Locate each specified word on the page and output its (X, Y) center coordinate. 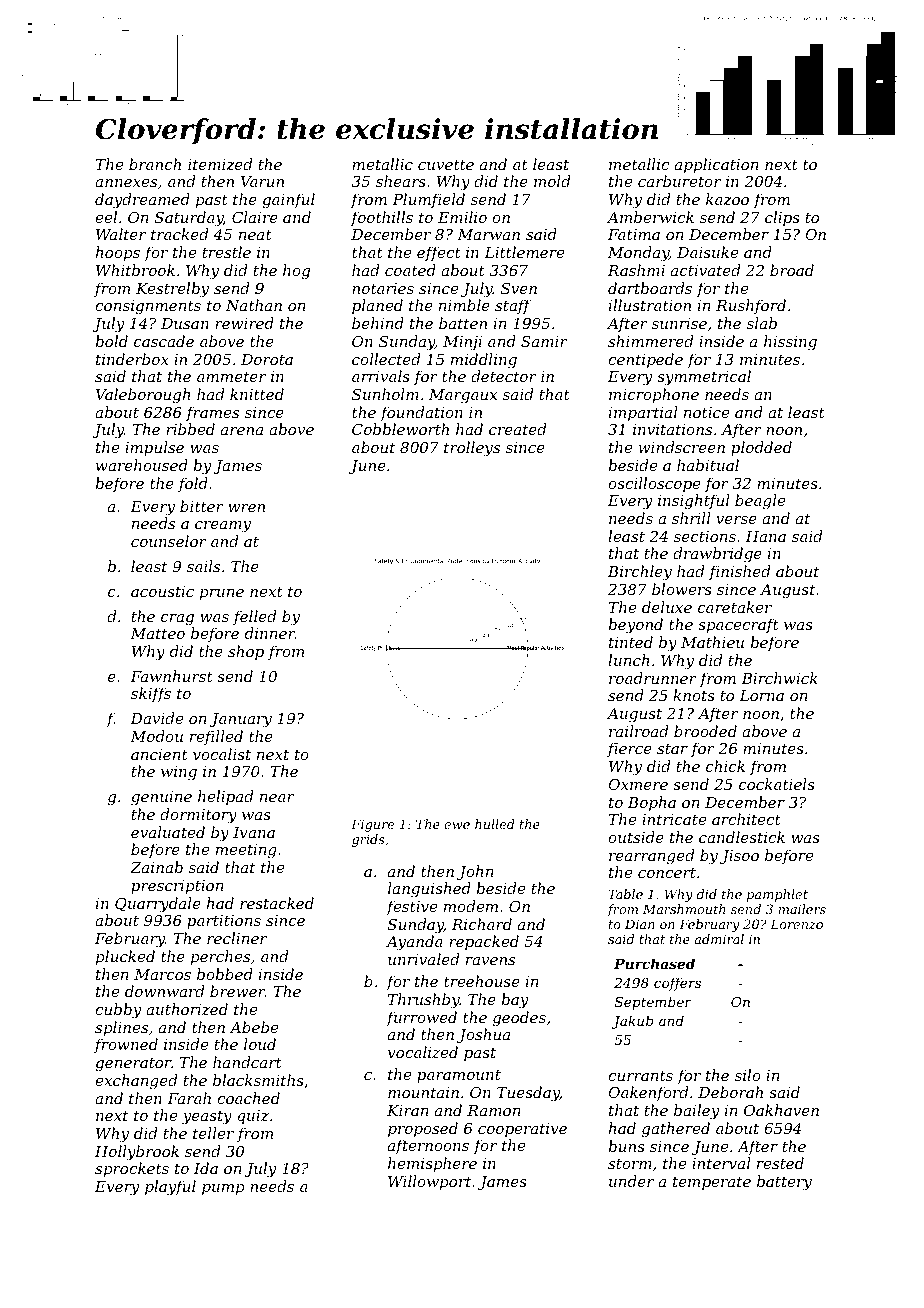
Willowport (429, 1182)
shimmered (650, 341)
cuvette (446, 164)
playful (170, 1188)
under (631, 1181)
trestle (226, 252)
